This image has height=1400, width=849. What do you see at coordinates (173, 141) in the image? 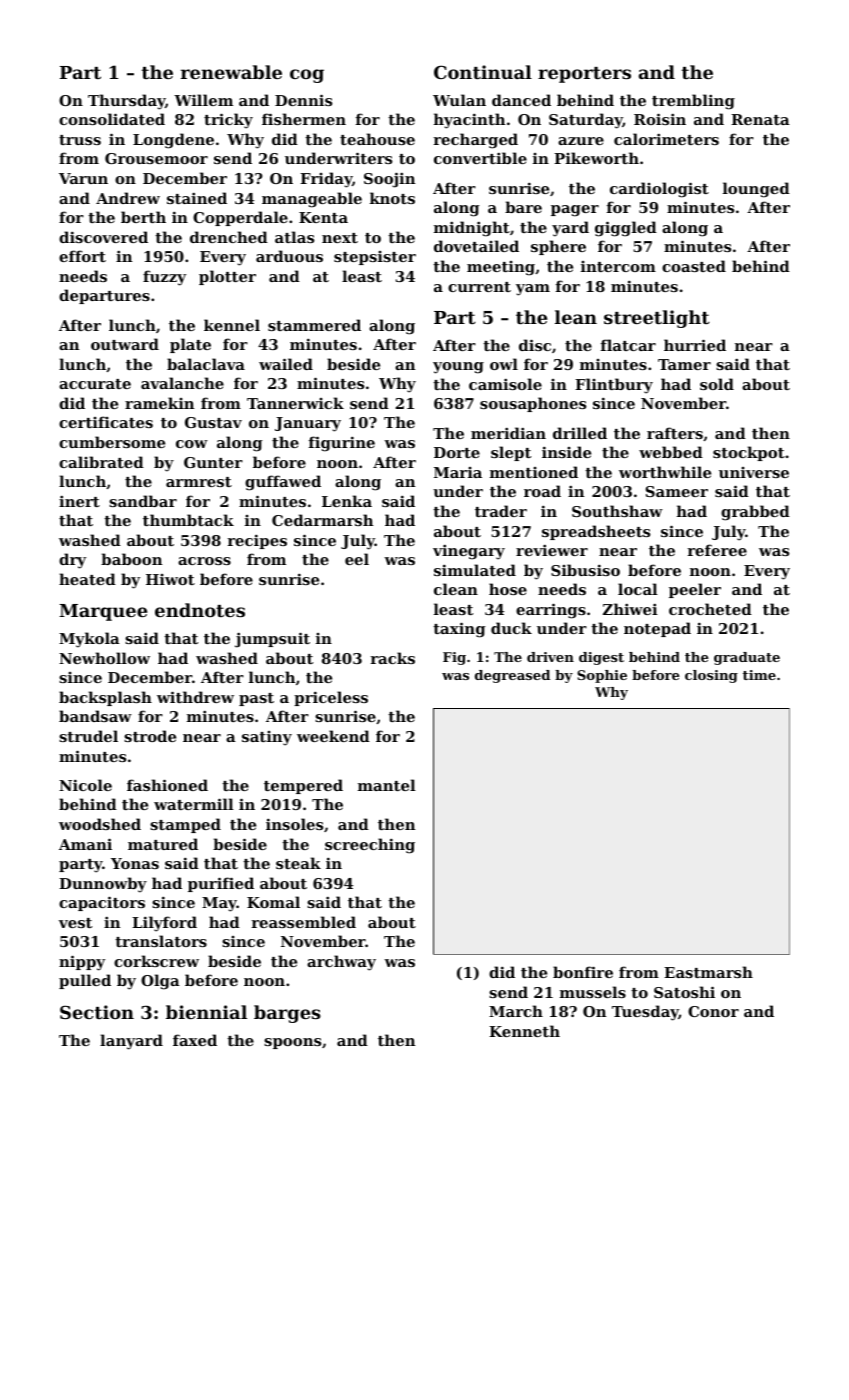
I see `Longdene` at bounding box center [173, 141].
